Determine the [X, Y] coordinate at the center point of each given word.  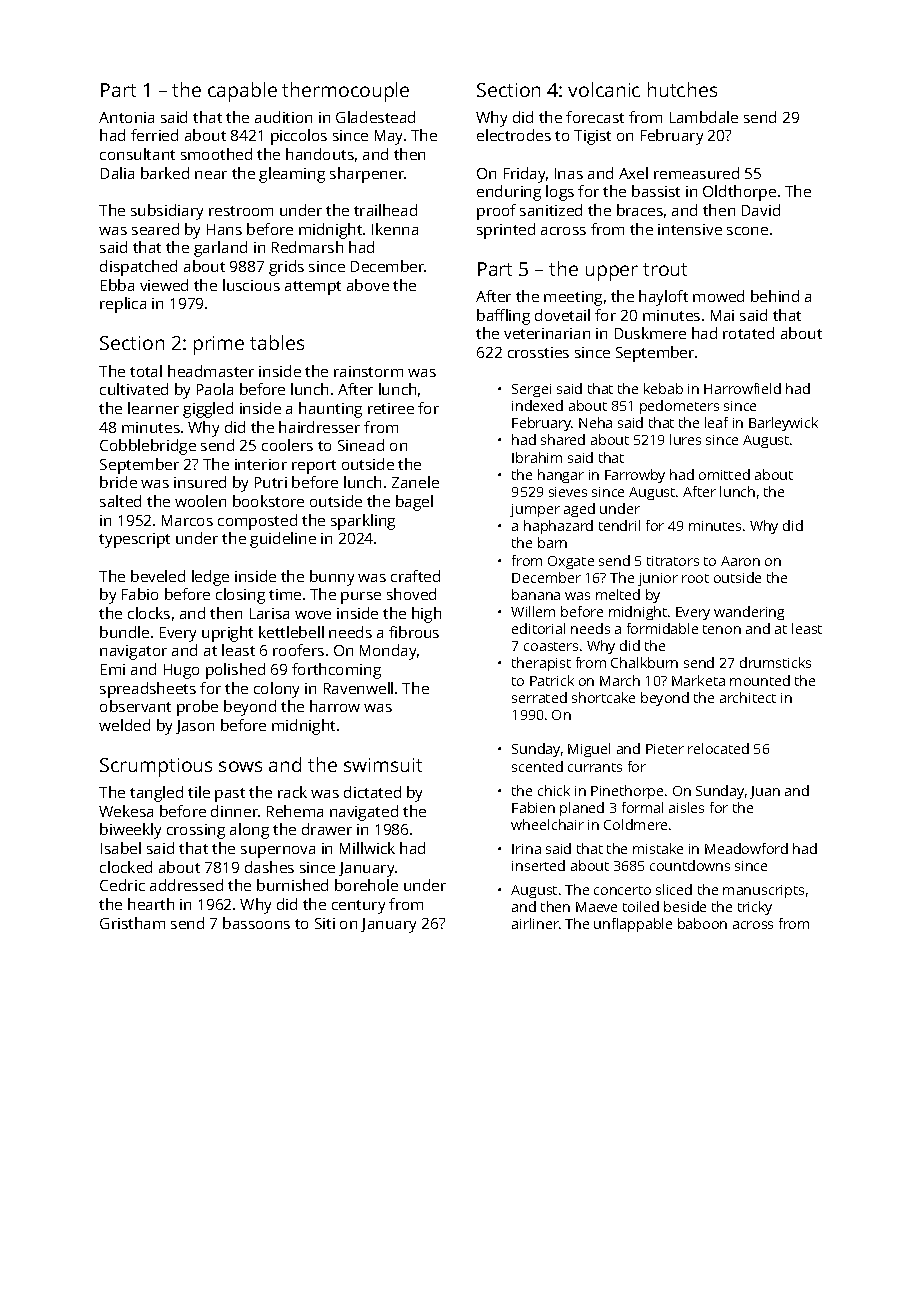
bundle [124, 632]
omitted [724, 474]
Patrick [552, 680]
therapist [541, 664]
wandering [749, 613]
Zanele [415, 482]
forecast [595, 117]
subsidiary [167, 212]
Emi [113, 669]
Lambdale [704, 117]
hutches [682, 89]
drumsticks [775, 662]
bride [118, 482]
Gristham [132, 923]
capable [242, 92]
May [388, 137]
